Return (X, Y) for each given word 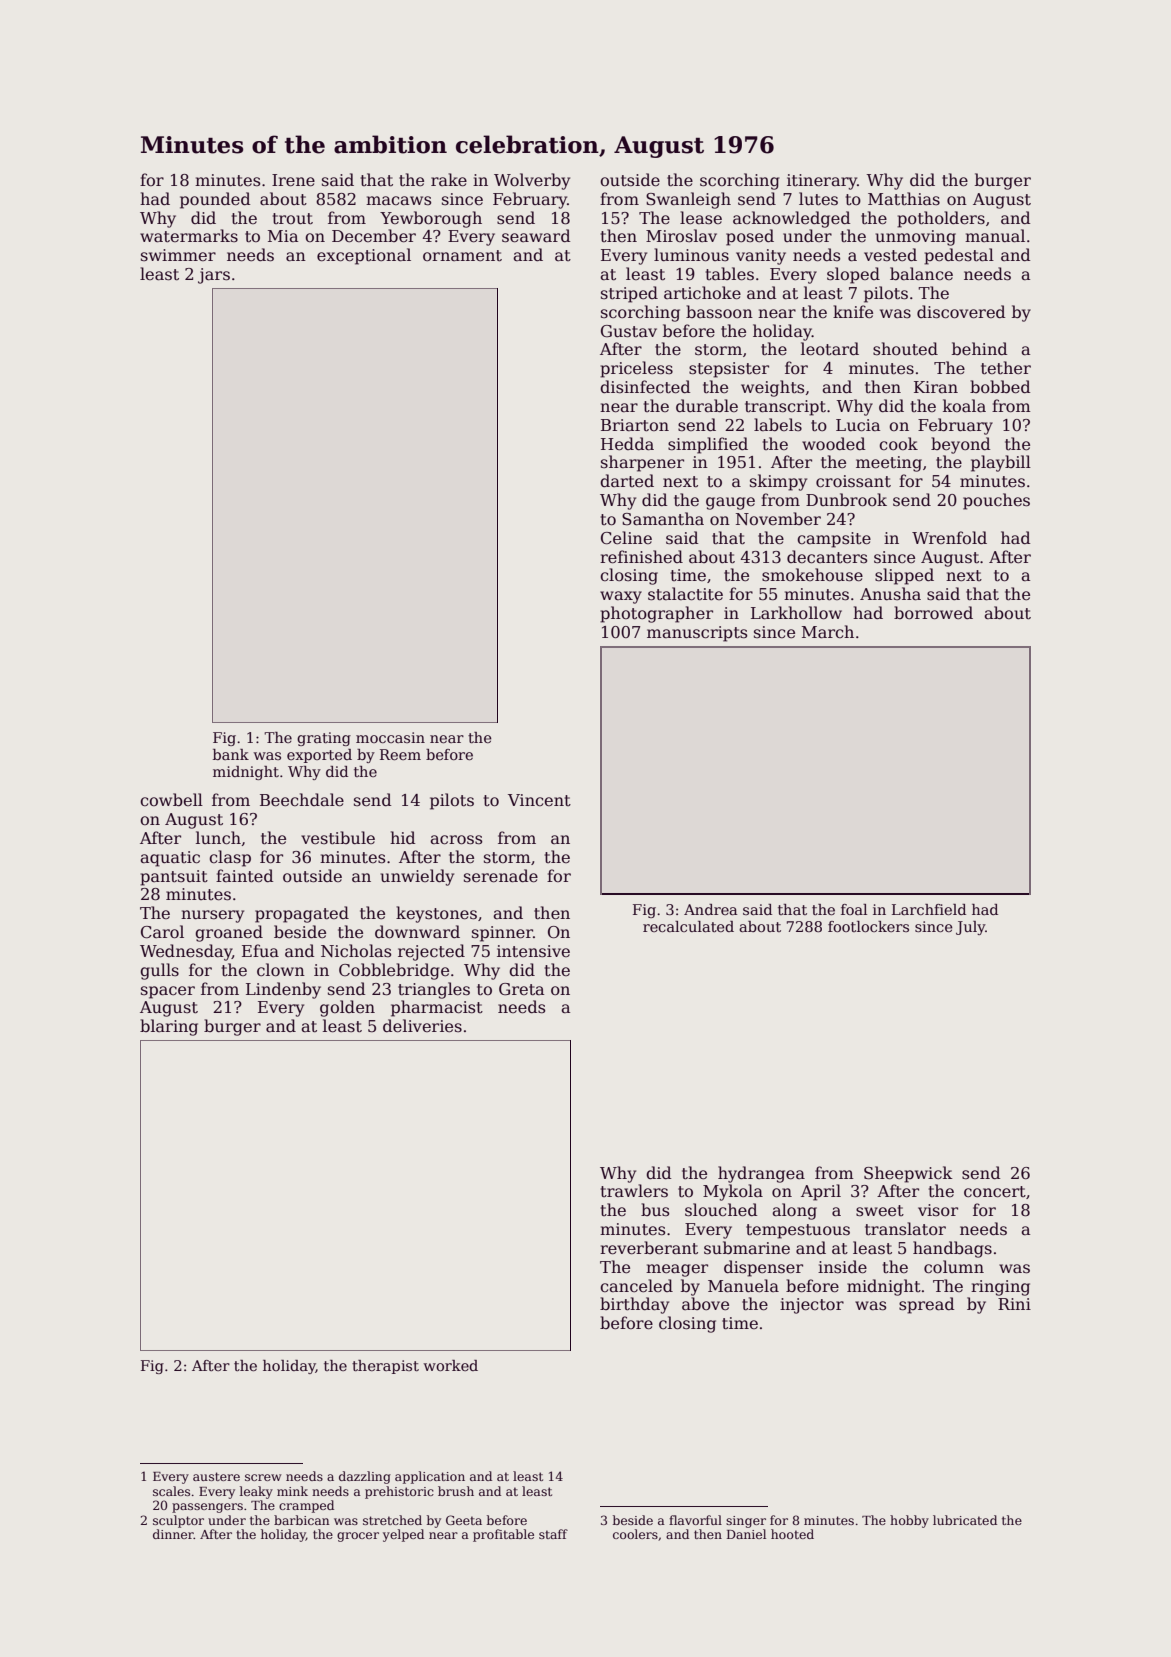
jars (214, 276)
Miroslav (681, 235)
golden (347, 1008)
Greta (521, 989)
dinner (173, 1534)
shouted (905, 348)
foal (854, 909)
